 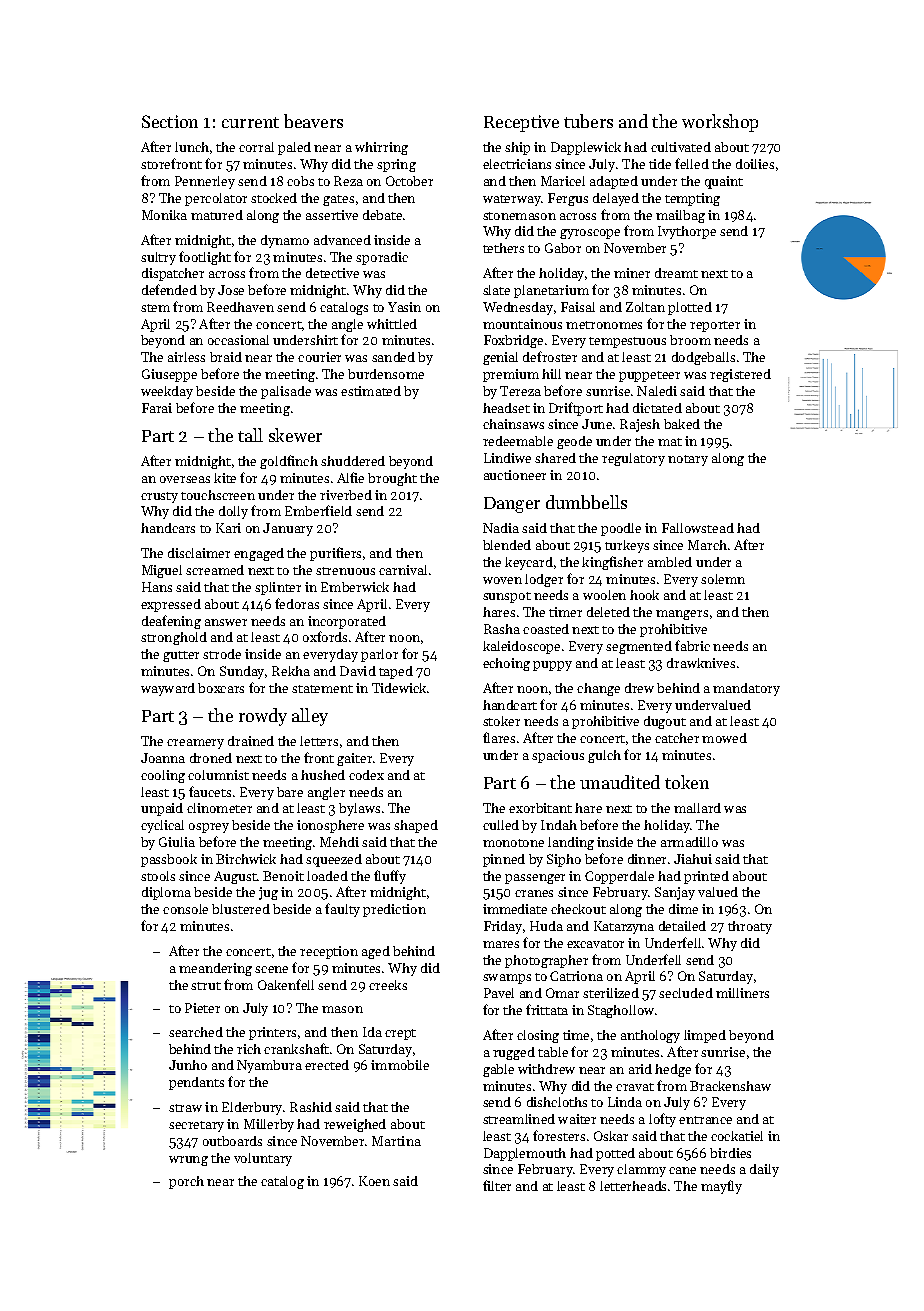 What do you see at coordinates (188, 1161) in the image?
I see `wrung` at bounding box center [188, 1161].
